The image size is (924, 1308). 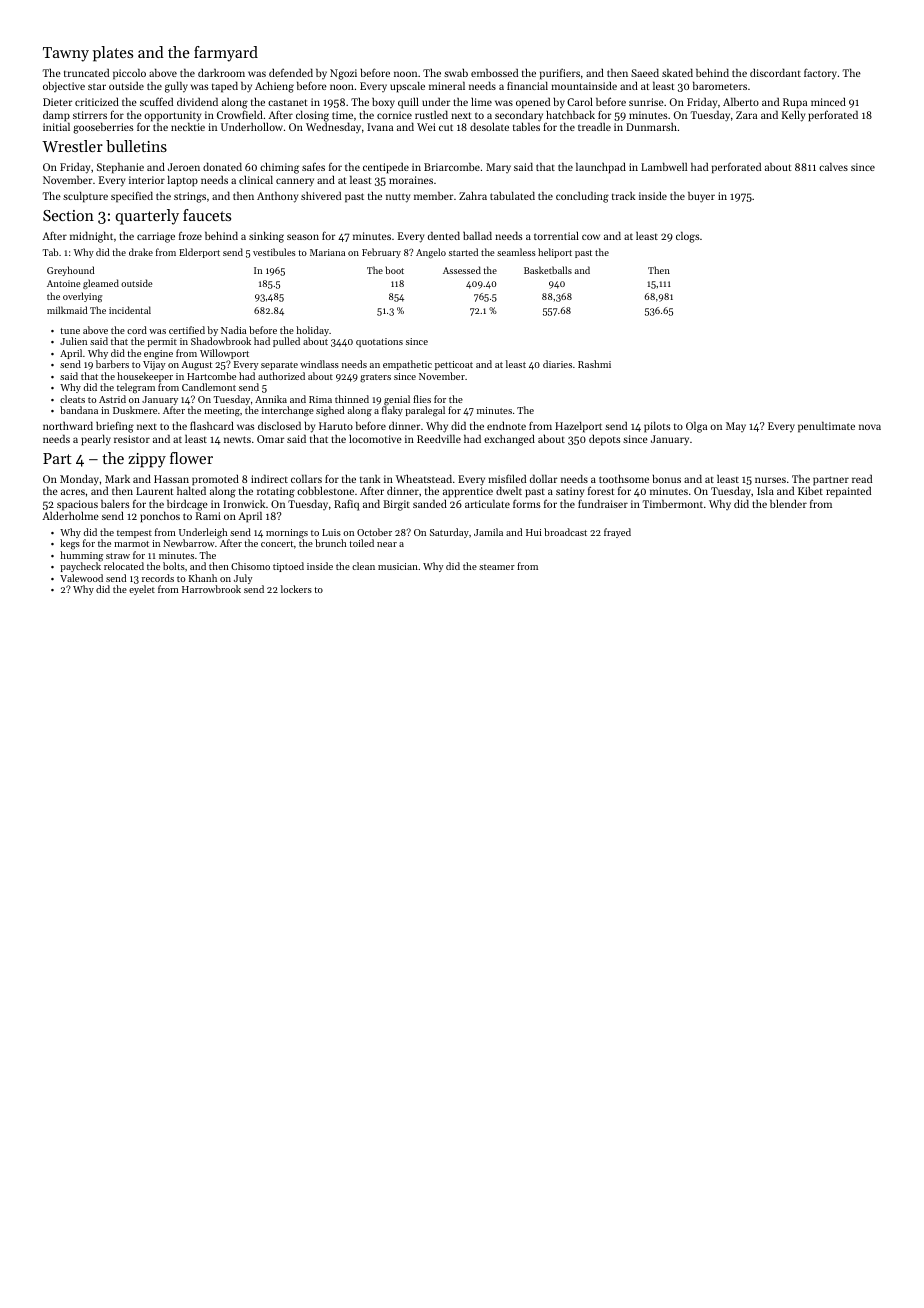 I want to click on taped, so click(x=225, y=87).
